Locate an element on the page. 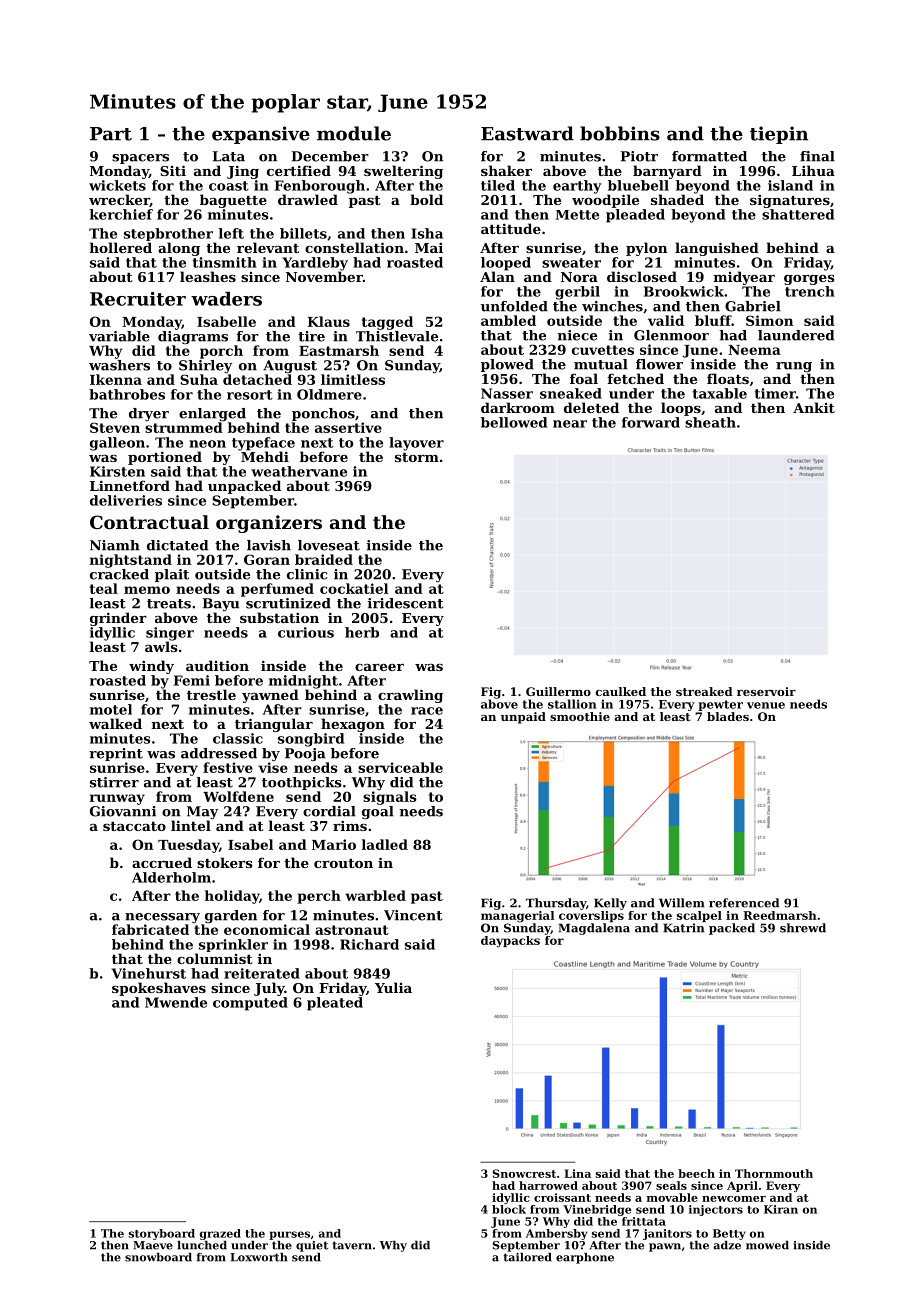 The width and height of the document is (924, 1308). Vincent is located at coordinates (413, 915).
